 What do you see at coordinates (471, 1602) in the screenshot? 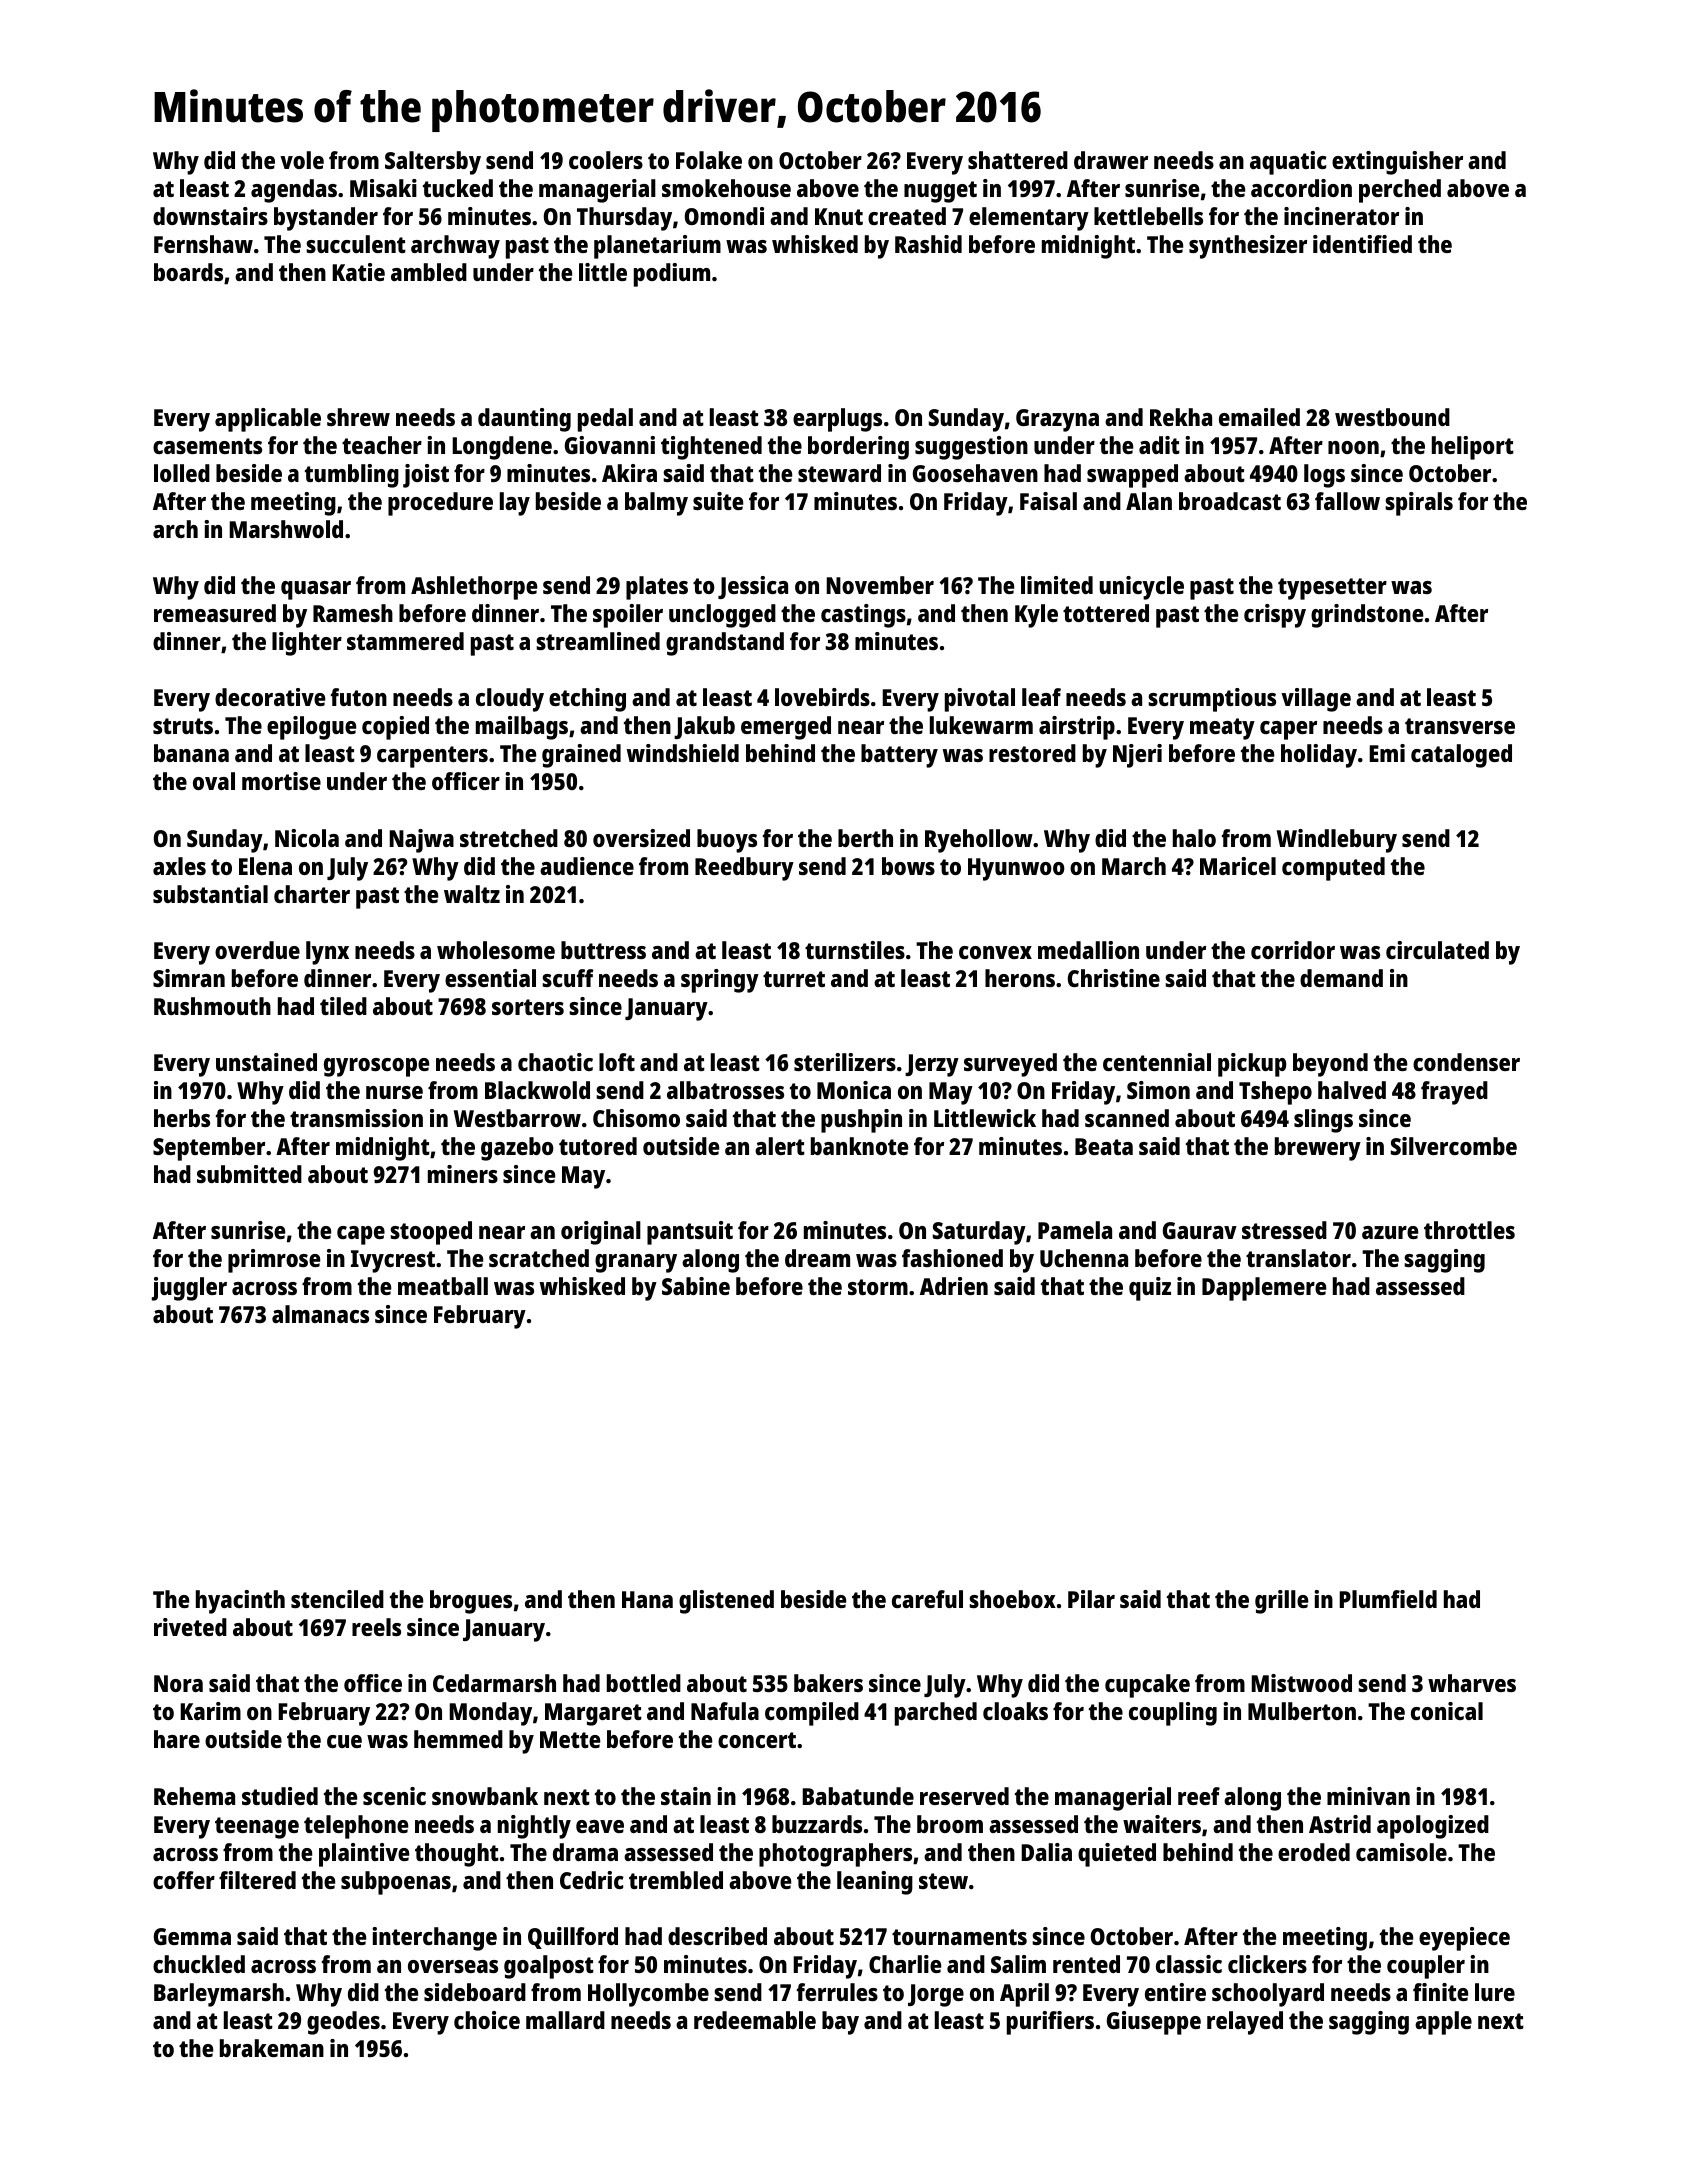
I see `brogues` at bounding box center [471, 1602].
